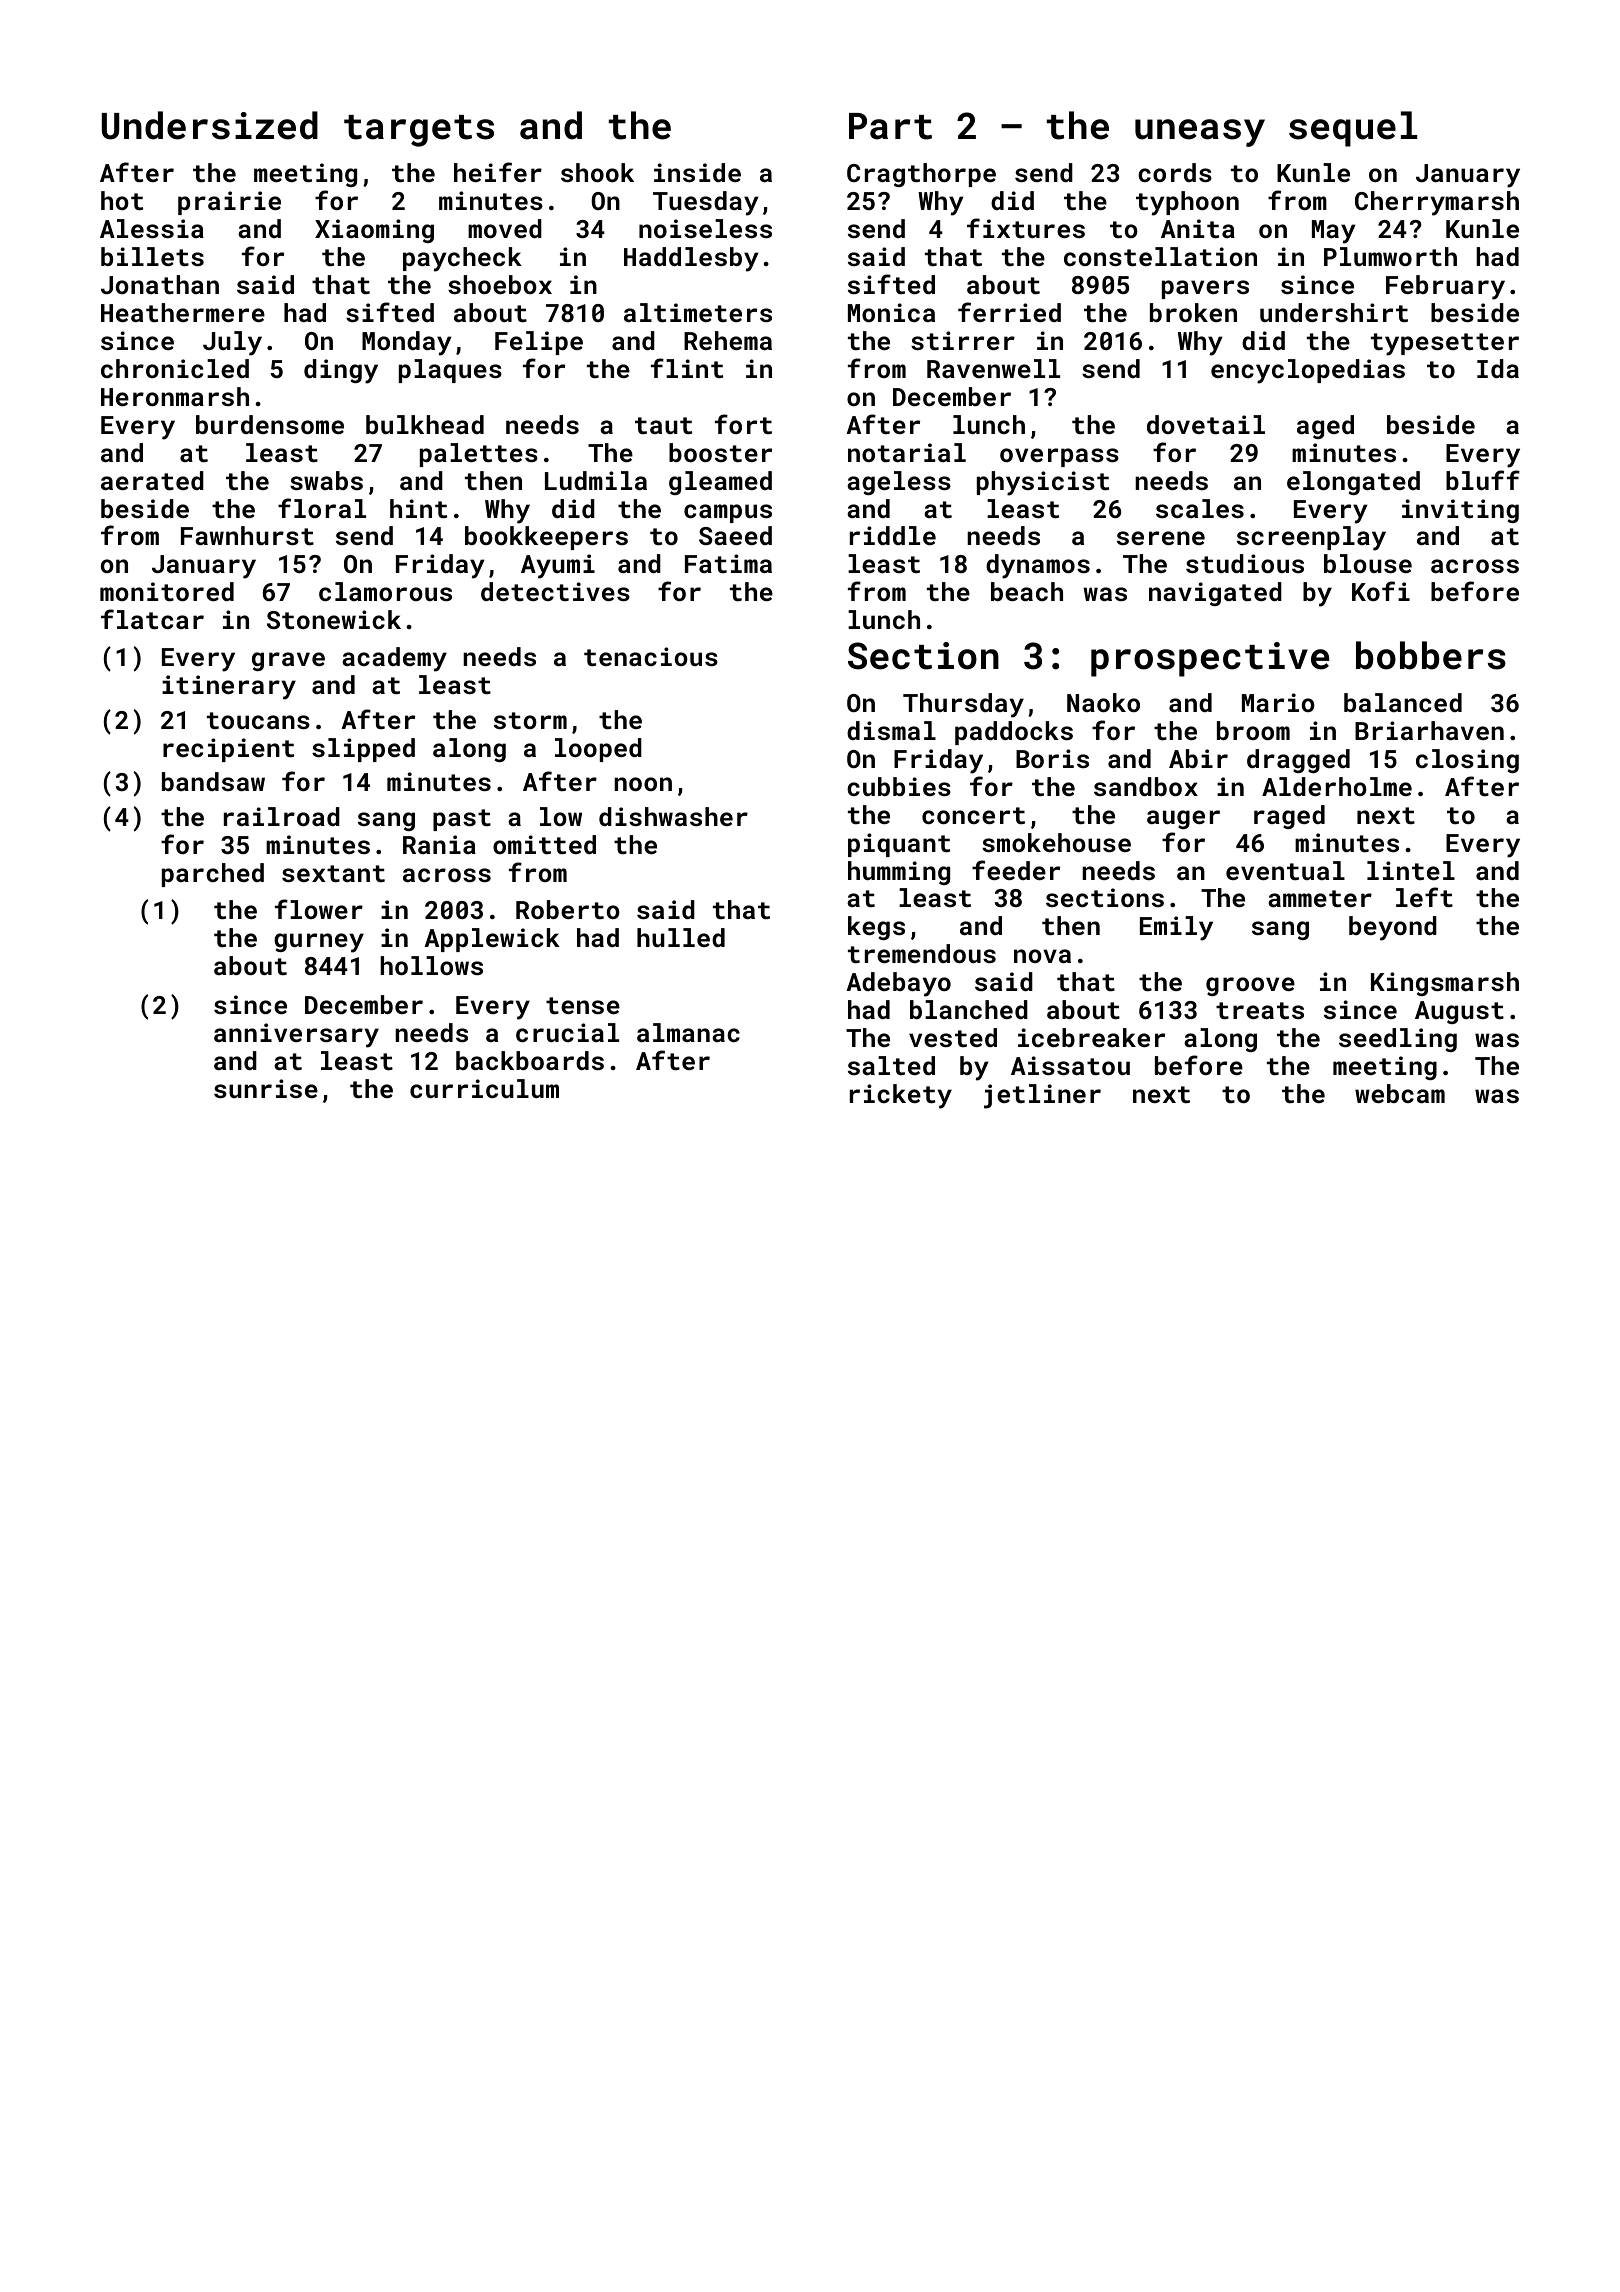 Image resolution: width=1620 pixels, height=2292 pixels. Describe the element at coordinates (296, 1035) in the screenshot. I see `anniversary` at that location.
